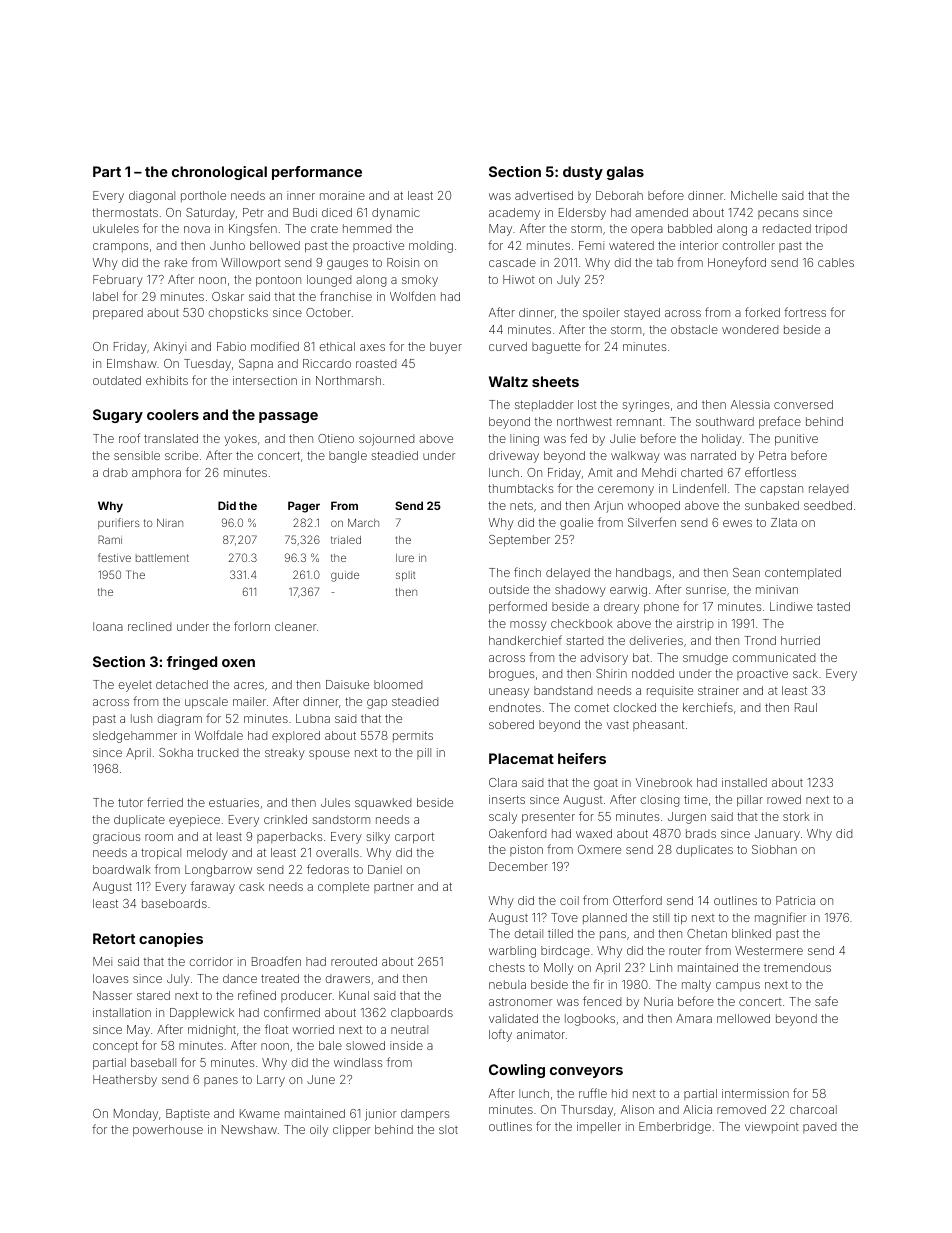 The width and height of the page is (952, 1233). I want to click on installed, so click(744, 782).
